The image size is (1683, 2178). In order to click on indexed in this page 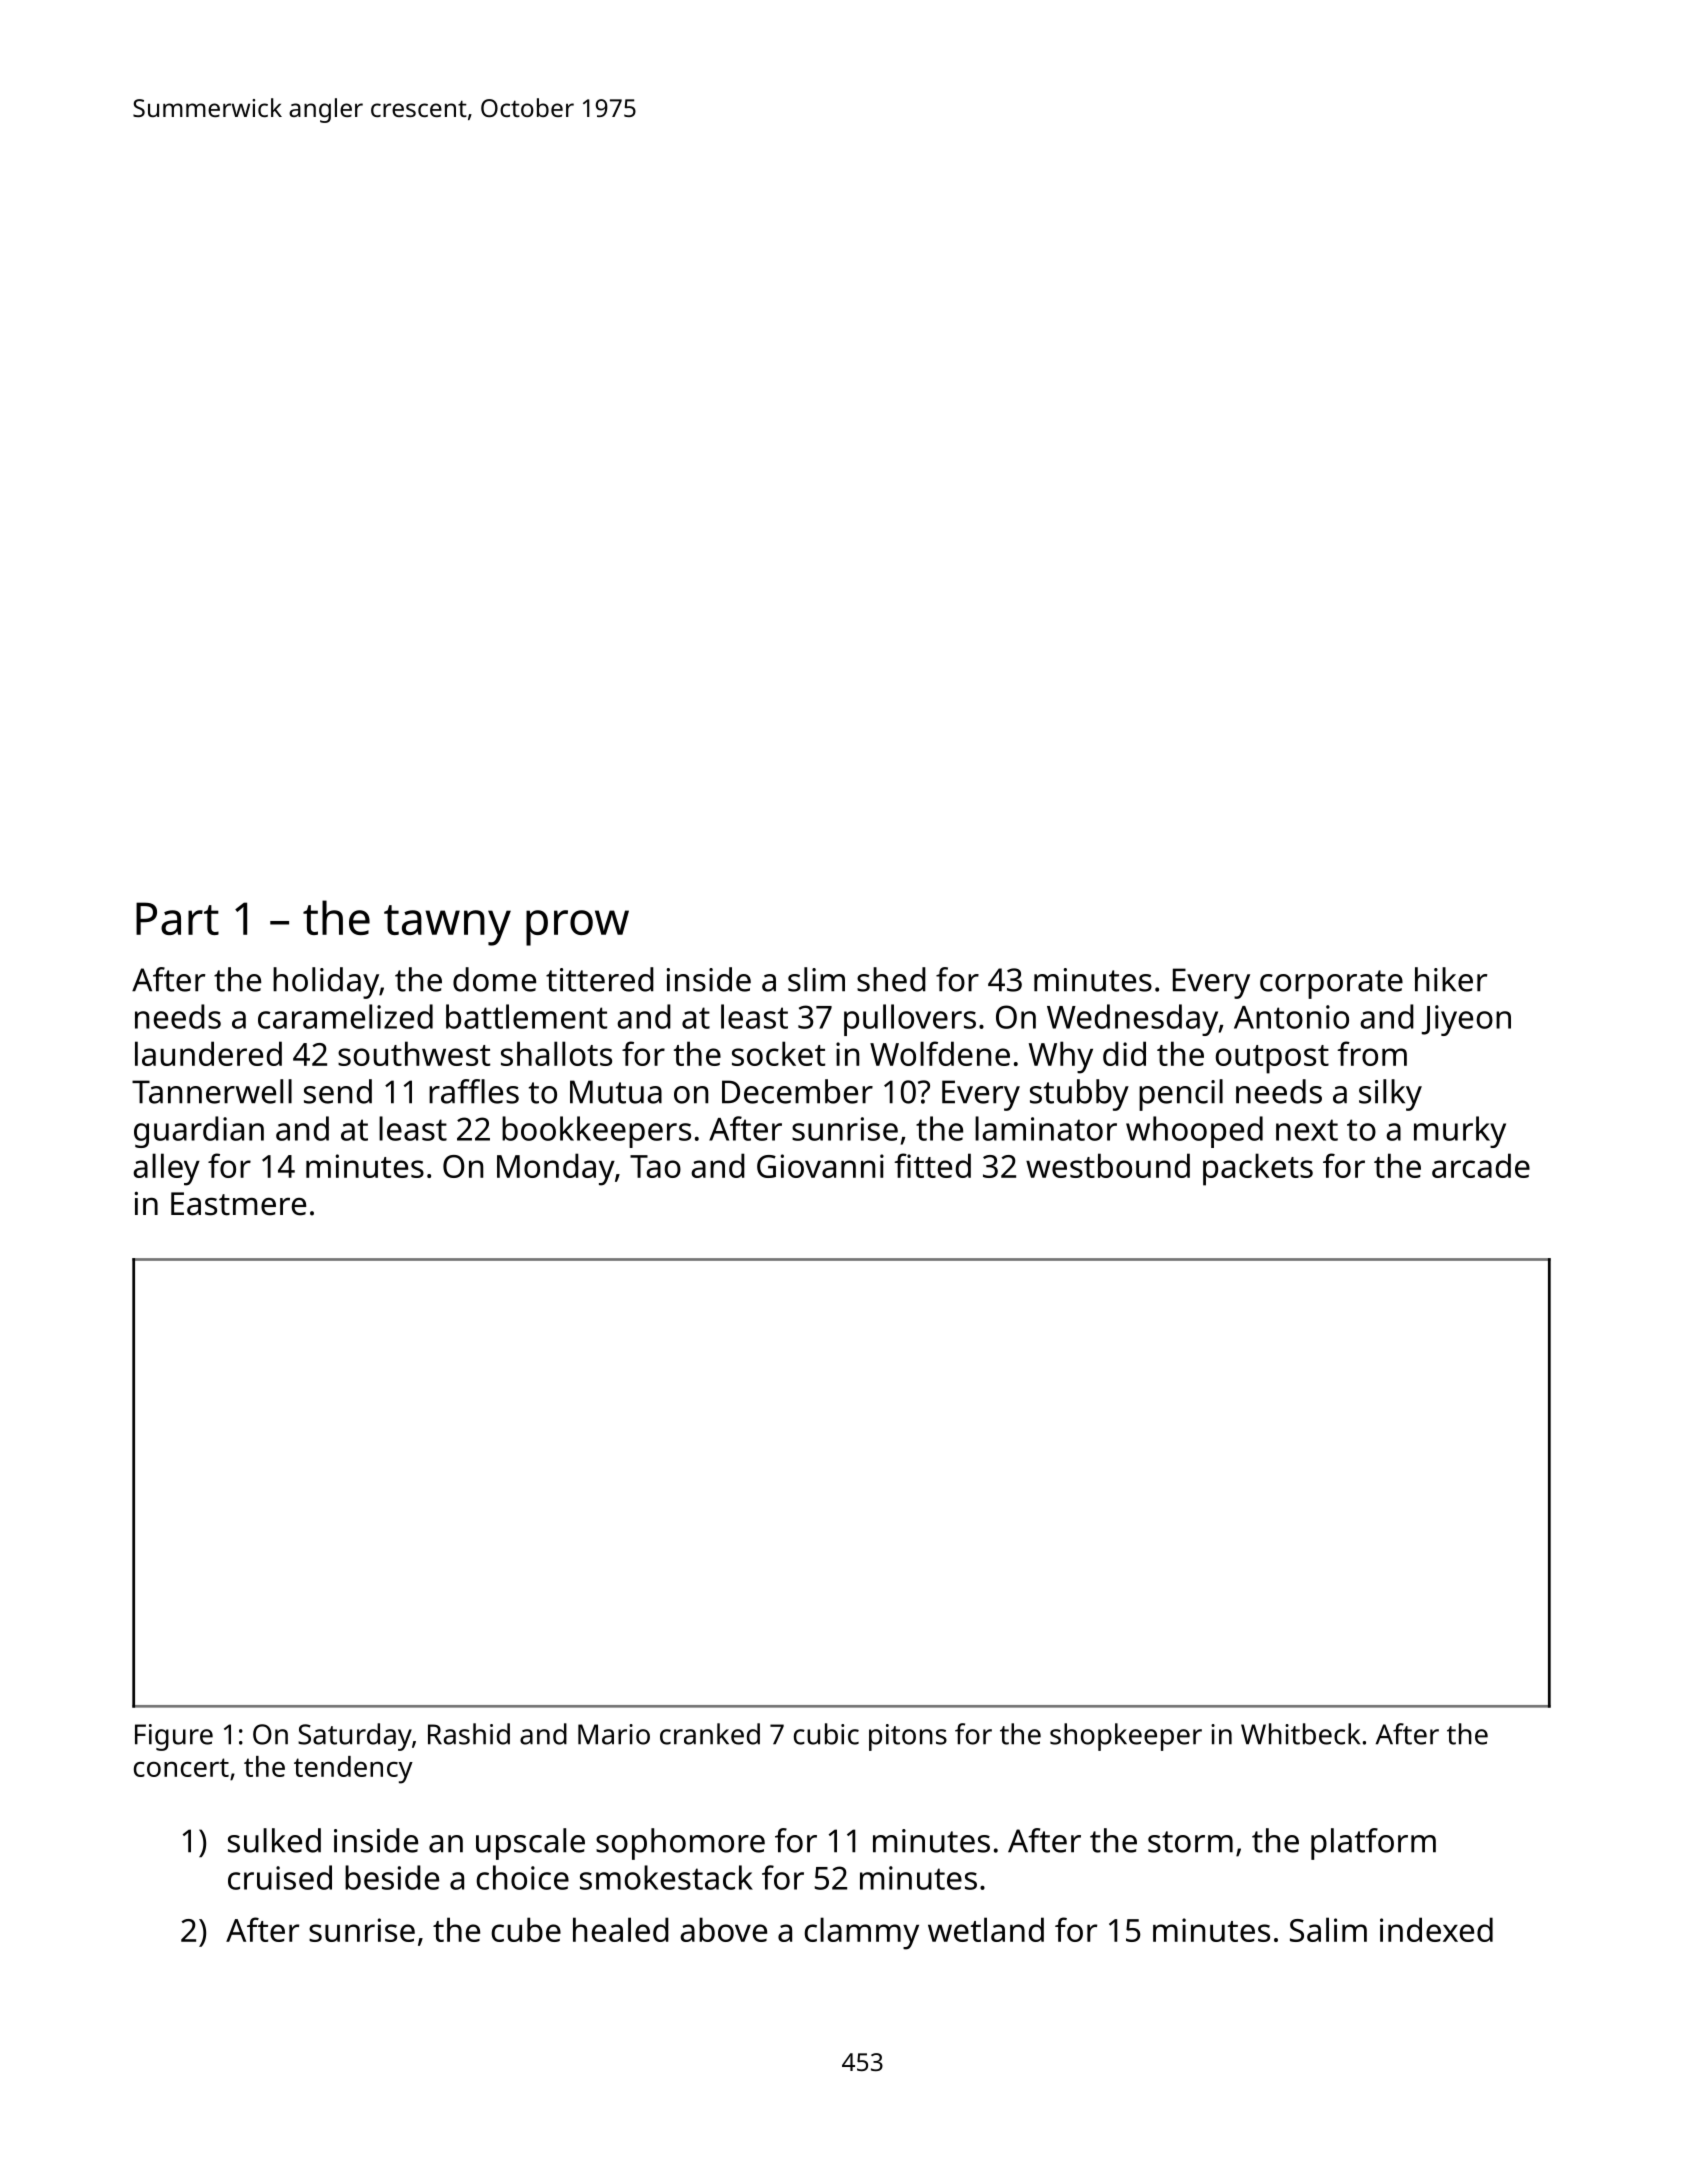, I will do `click(1436, 1929)`.
